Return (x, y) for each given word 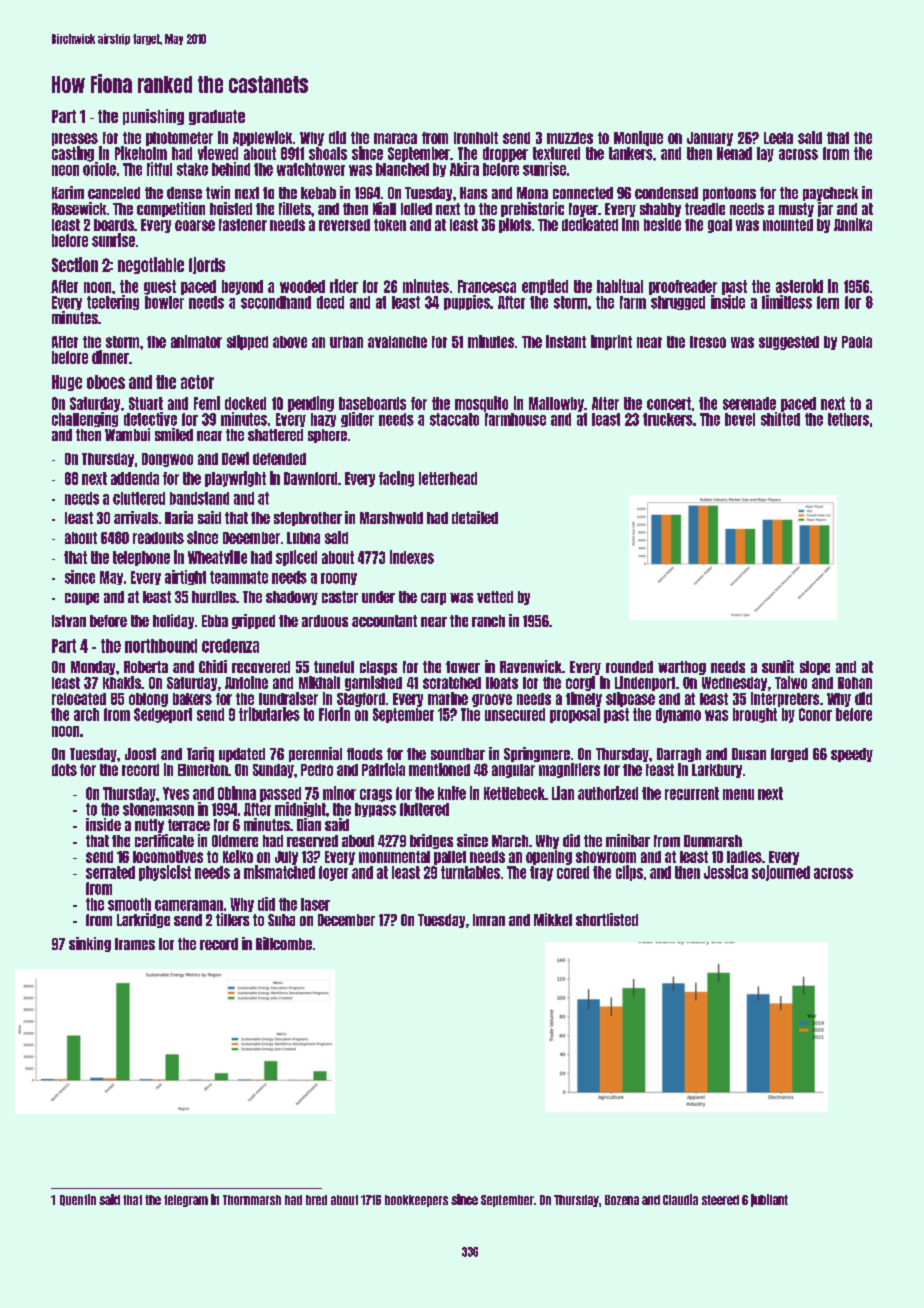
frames (135, 944)
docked (245, 403)
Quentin (78, 1200)
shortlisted (607, 919)
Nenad (734, 153)
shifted (780, 419)
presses (75, 139)
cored (573, 872)
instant (566, 341)
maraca (395, 138)
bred (316, 1200)
